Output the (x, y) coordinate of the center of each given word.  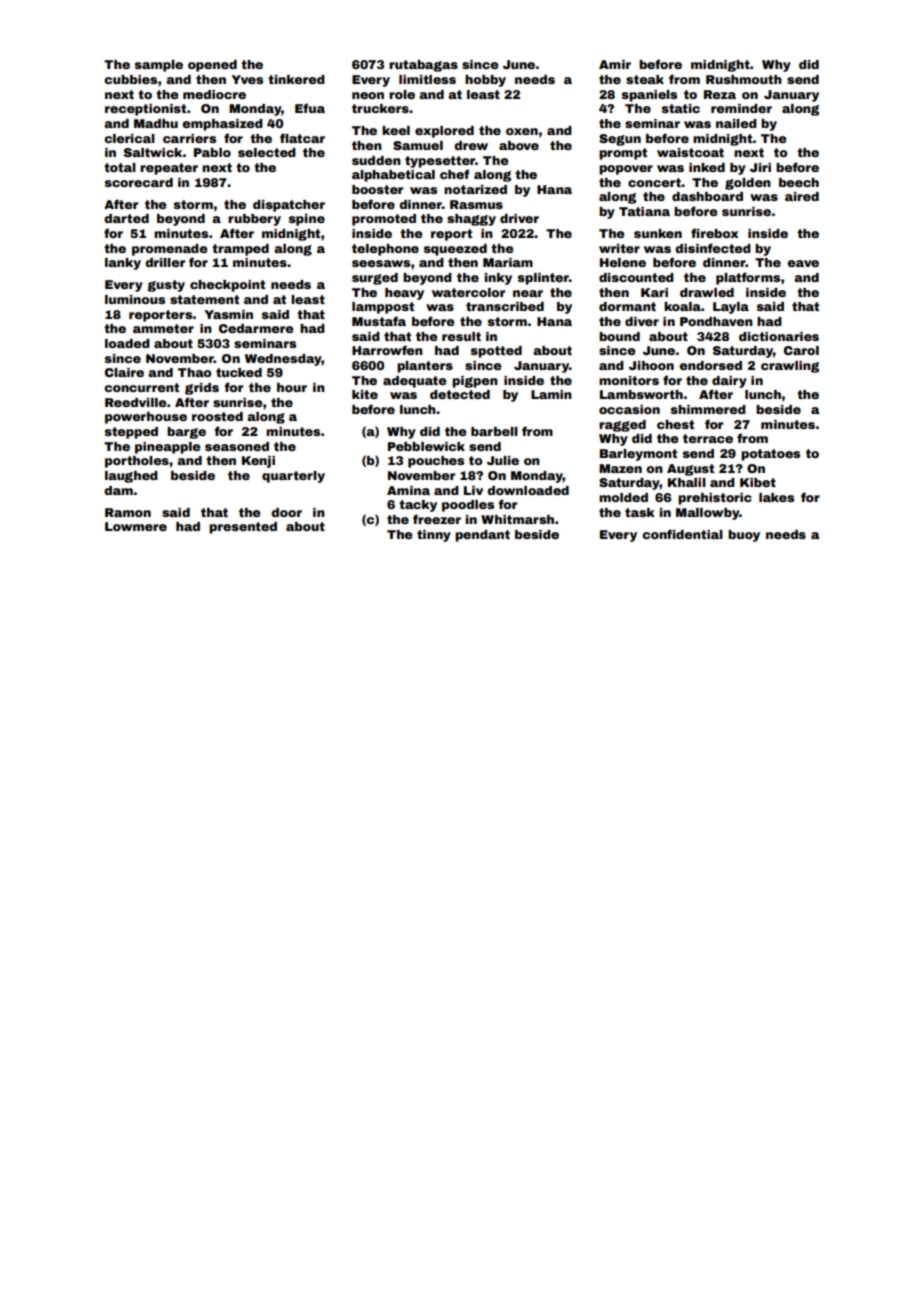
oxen (522, 131)
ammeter (163, 328)
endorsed (710, 365)
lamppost (383, 308)
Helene (623, 262)
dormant (627, 306)
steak (645, 79)
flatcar (302, 138)
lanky (123, 264)
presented (243, 528)
